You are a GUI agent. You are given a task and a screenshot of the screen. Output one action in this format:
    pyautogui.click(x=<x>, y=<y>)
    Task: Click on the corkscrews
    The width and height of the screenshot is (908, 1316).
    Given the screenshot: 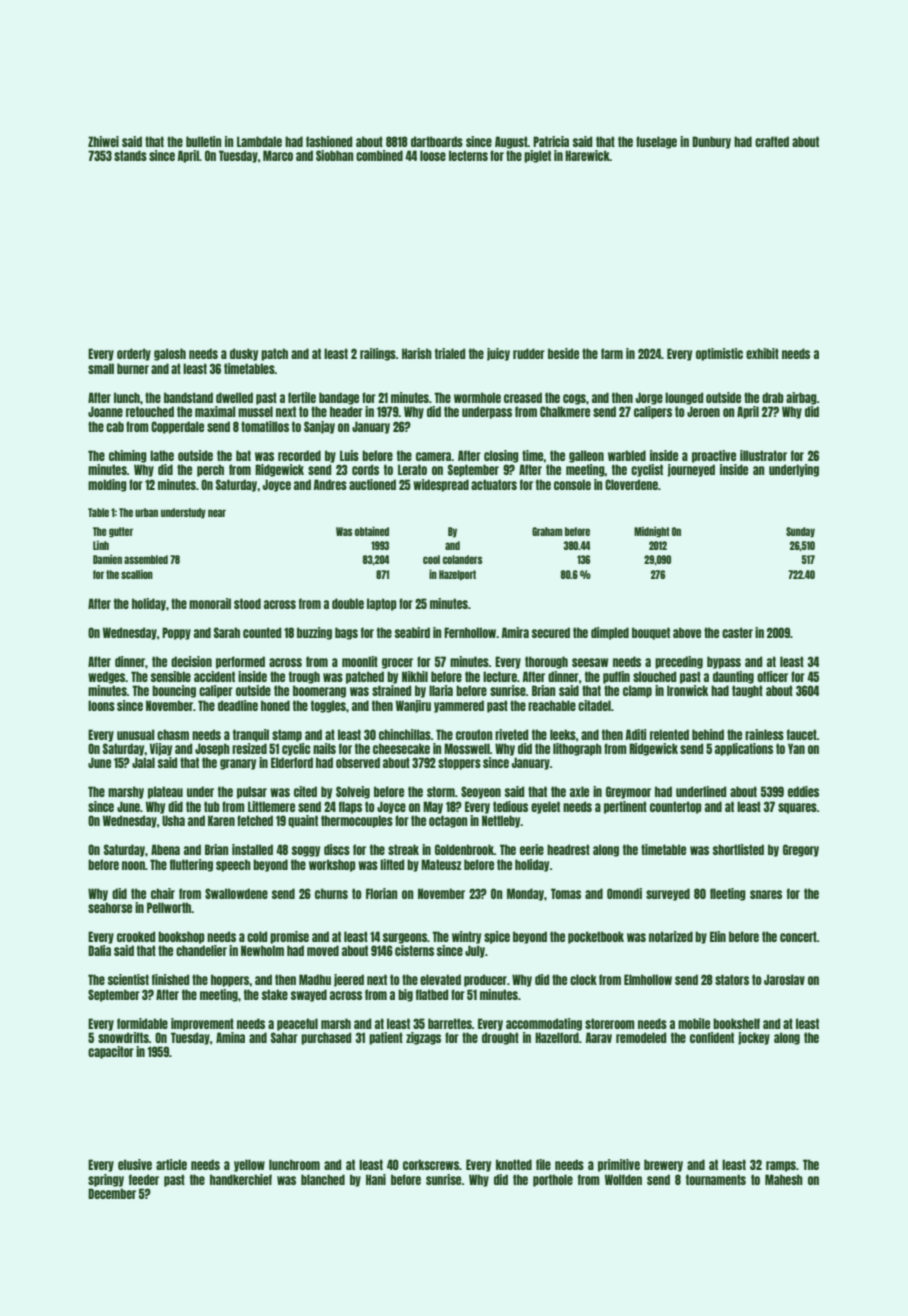 What is the action you would take?
    pyautogui.click(x=431, y=1164)
